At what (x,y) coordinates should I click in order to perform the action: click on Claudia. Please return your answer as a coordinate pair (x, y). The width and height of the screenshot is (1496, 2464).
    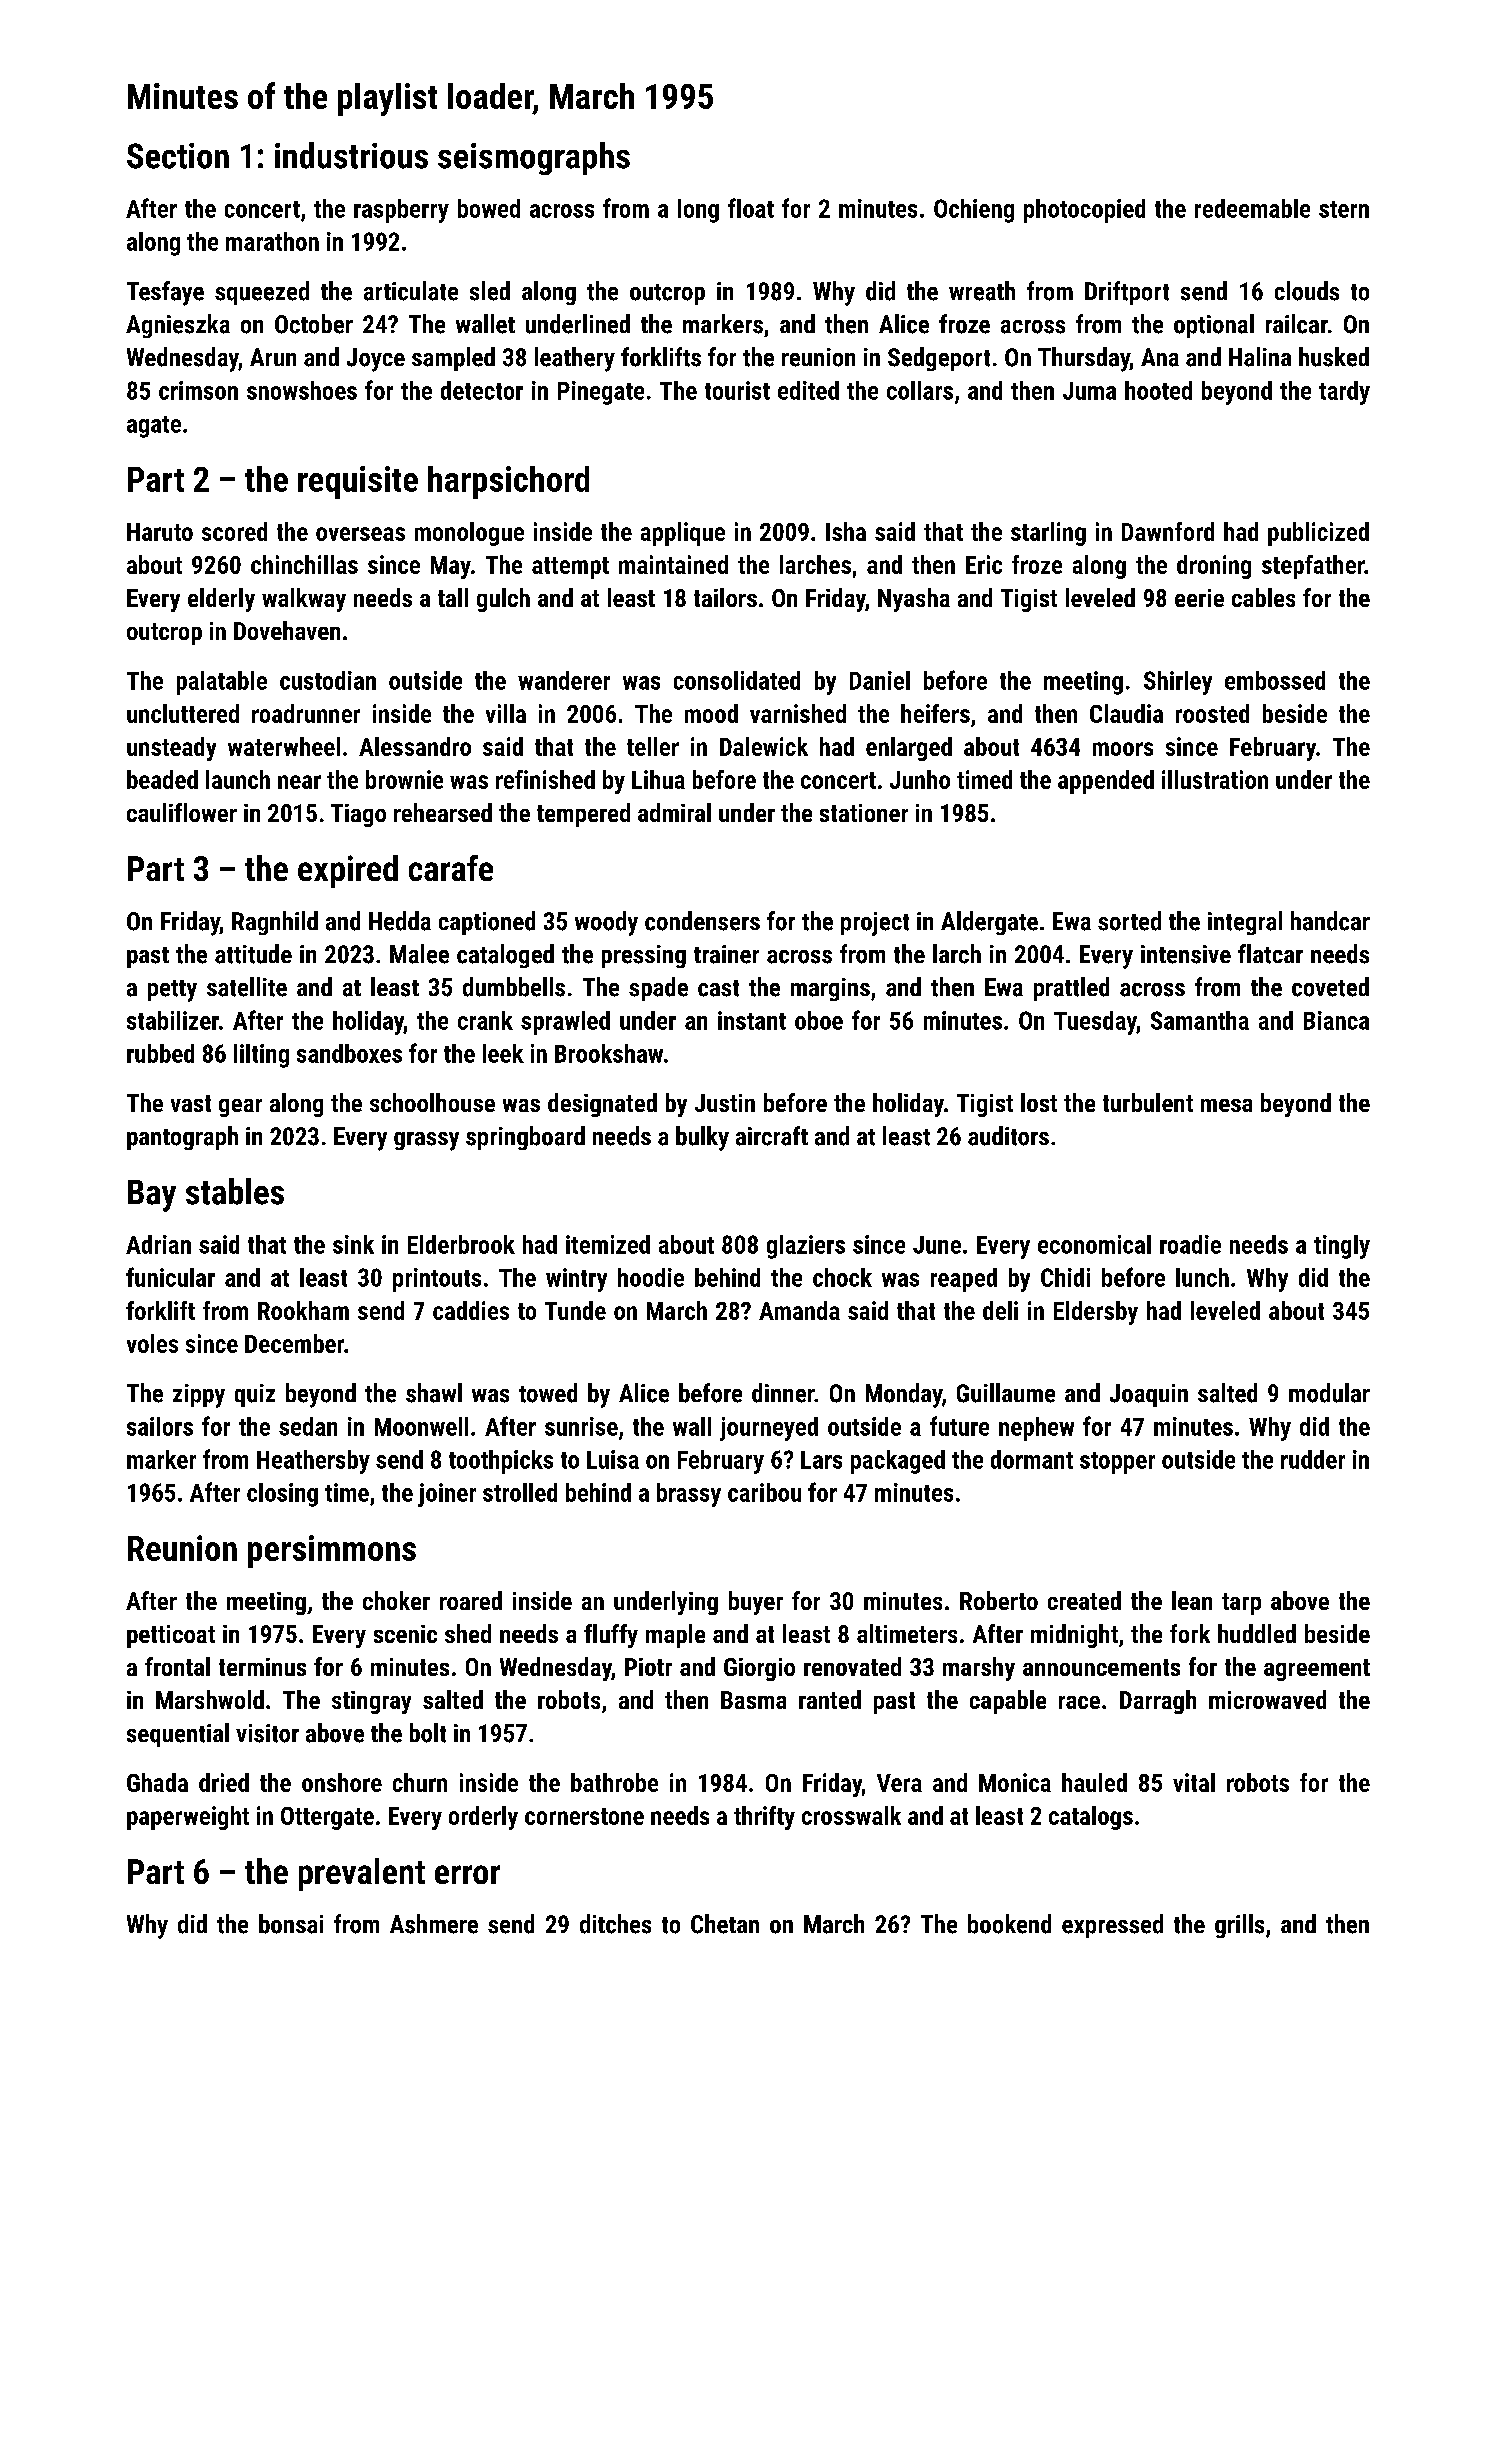
    Looking at the image, I should click on (1126, 713).
